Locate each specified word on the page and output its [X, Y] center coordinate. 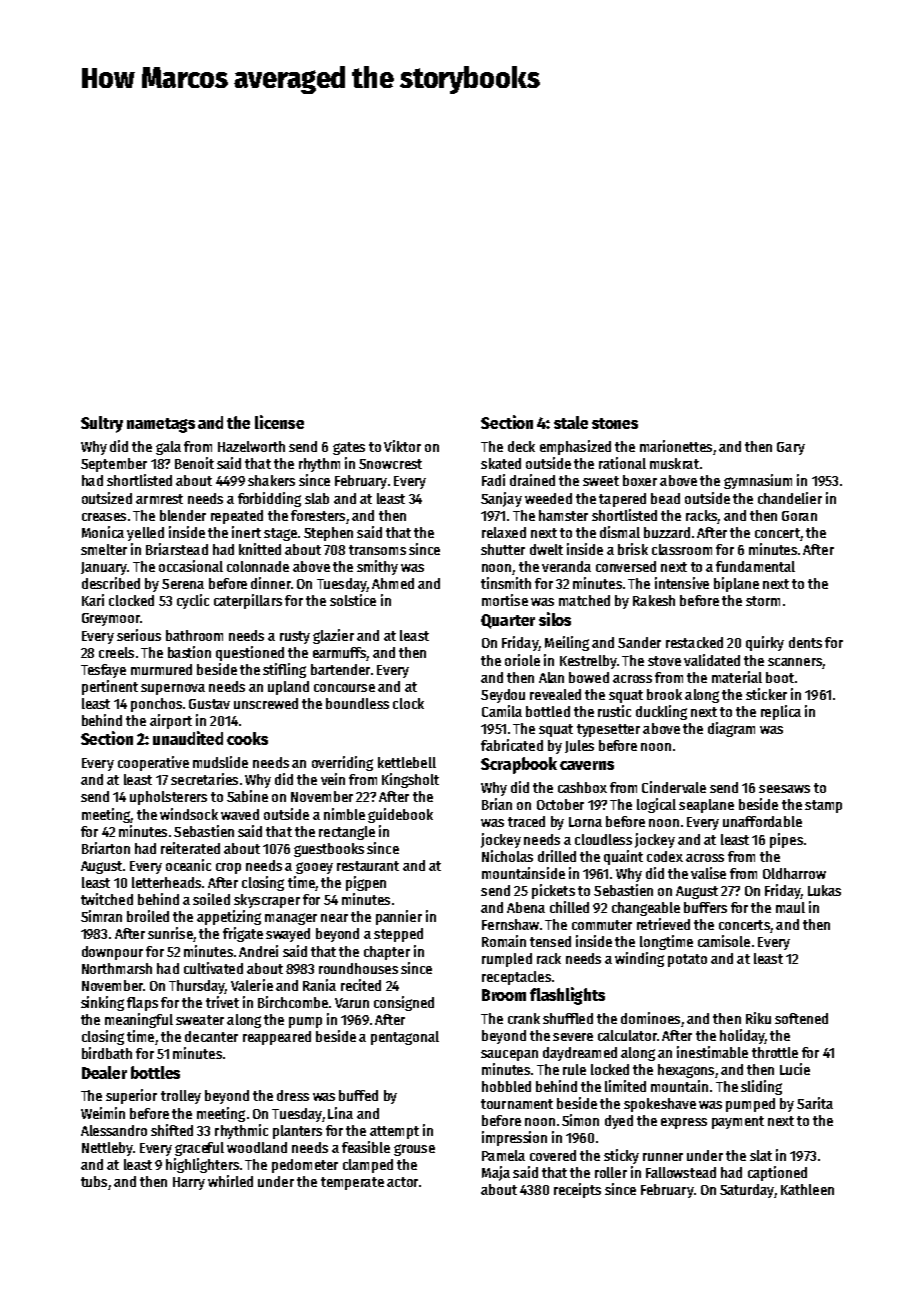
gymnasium [758, 481]
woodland [257, 1147]
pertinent [110, 687]
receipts [577, 1190]
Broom [504, 995]
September [114, 465]
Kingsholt [410, 780]
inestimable [712, 1052]
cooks [247, 738]
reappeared [277, 1038]
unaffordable [762, 821]
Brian [497, 804]
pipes [786, 840]
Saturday [747, 1191]
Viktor [402, 446]
